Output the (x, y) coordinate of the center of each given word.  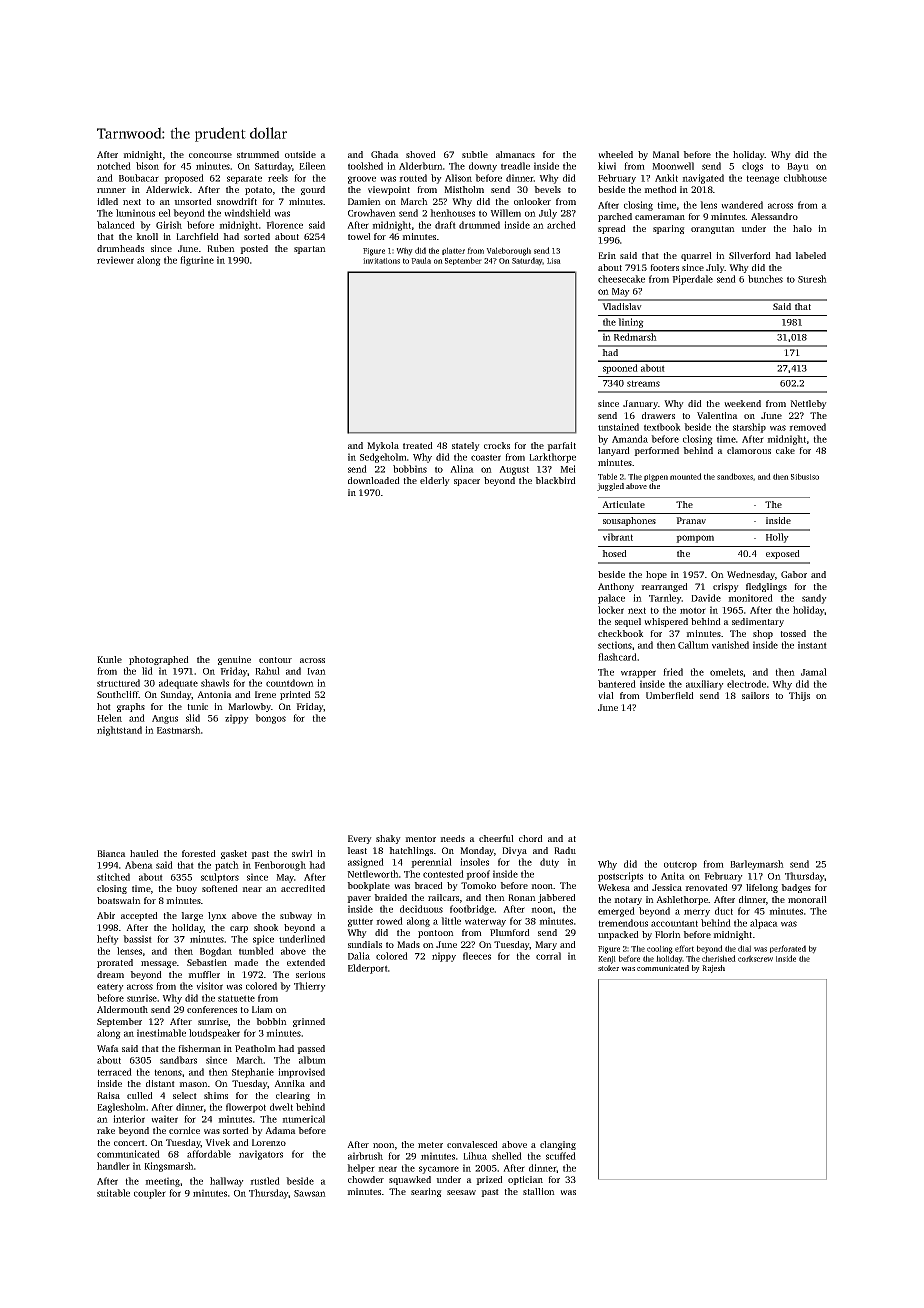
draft (445, 225)
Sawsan (310, 1193)
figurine (197, 261)
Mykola (383, 446)
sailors (755, 695)
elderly (435, 481)
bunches (765, 279)
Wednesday (751, 575)
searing (426, 1192)
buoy (186, 889)
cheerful (496, 838)
